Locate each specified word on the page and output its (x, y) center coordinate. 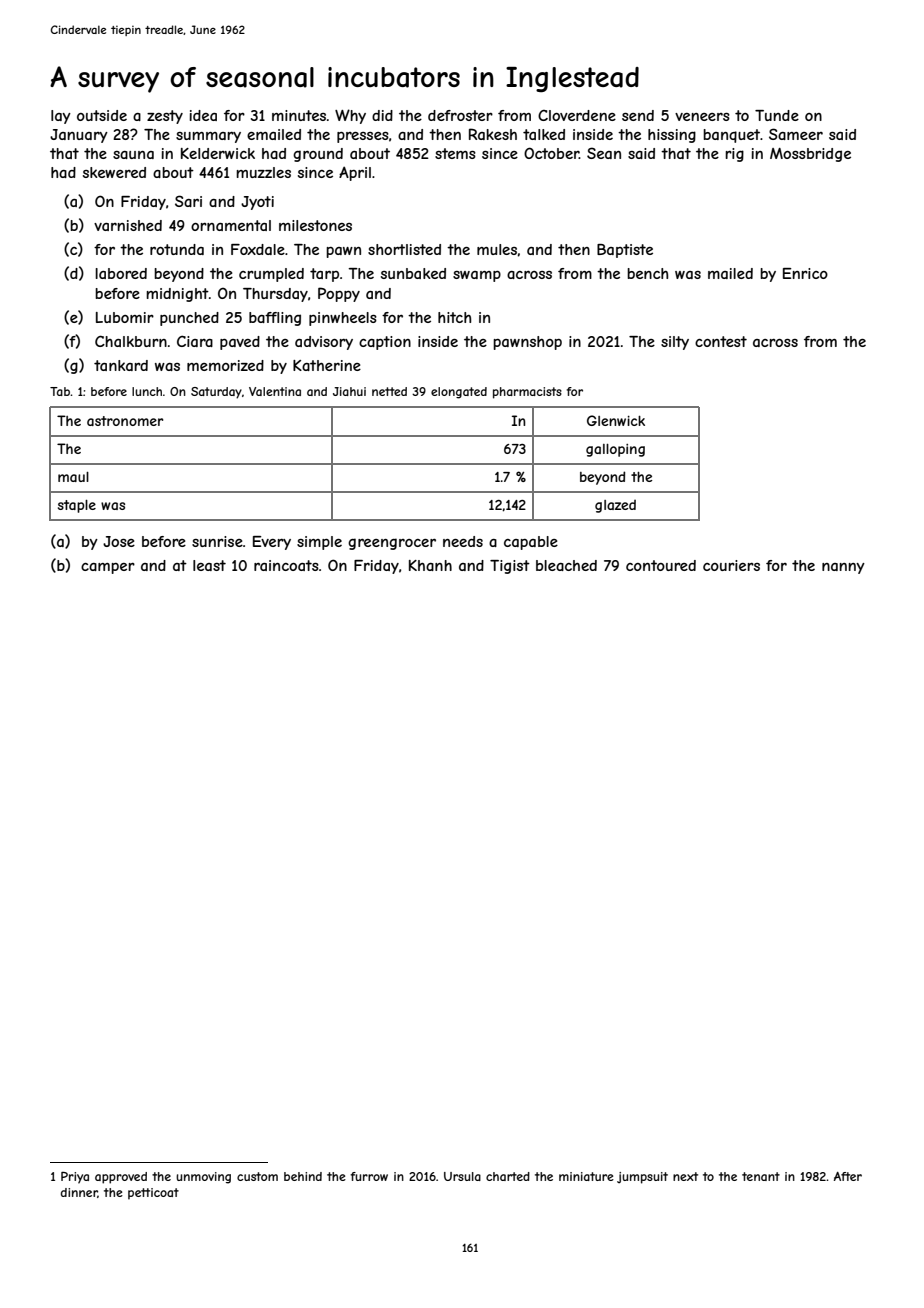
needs (463, 541)
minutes (299, 115)
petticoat (153, 1194)
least (209, 565)
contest (721, 341)
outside (102, 115)
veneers (702, 117)
